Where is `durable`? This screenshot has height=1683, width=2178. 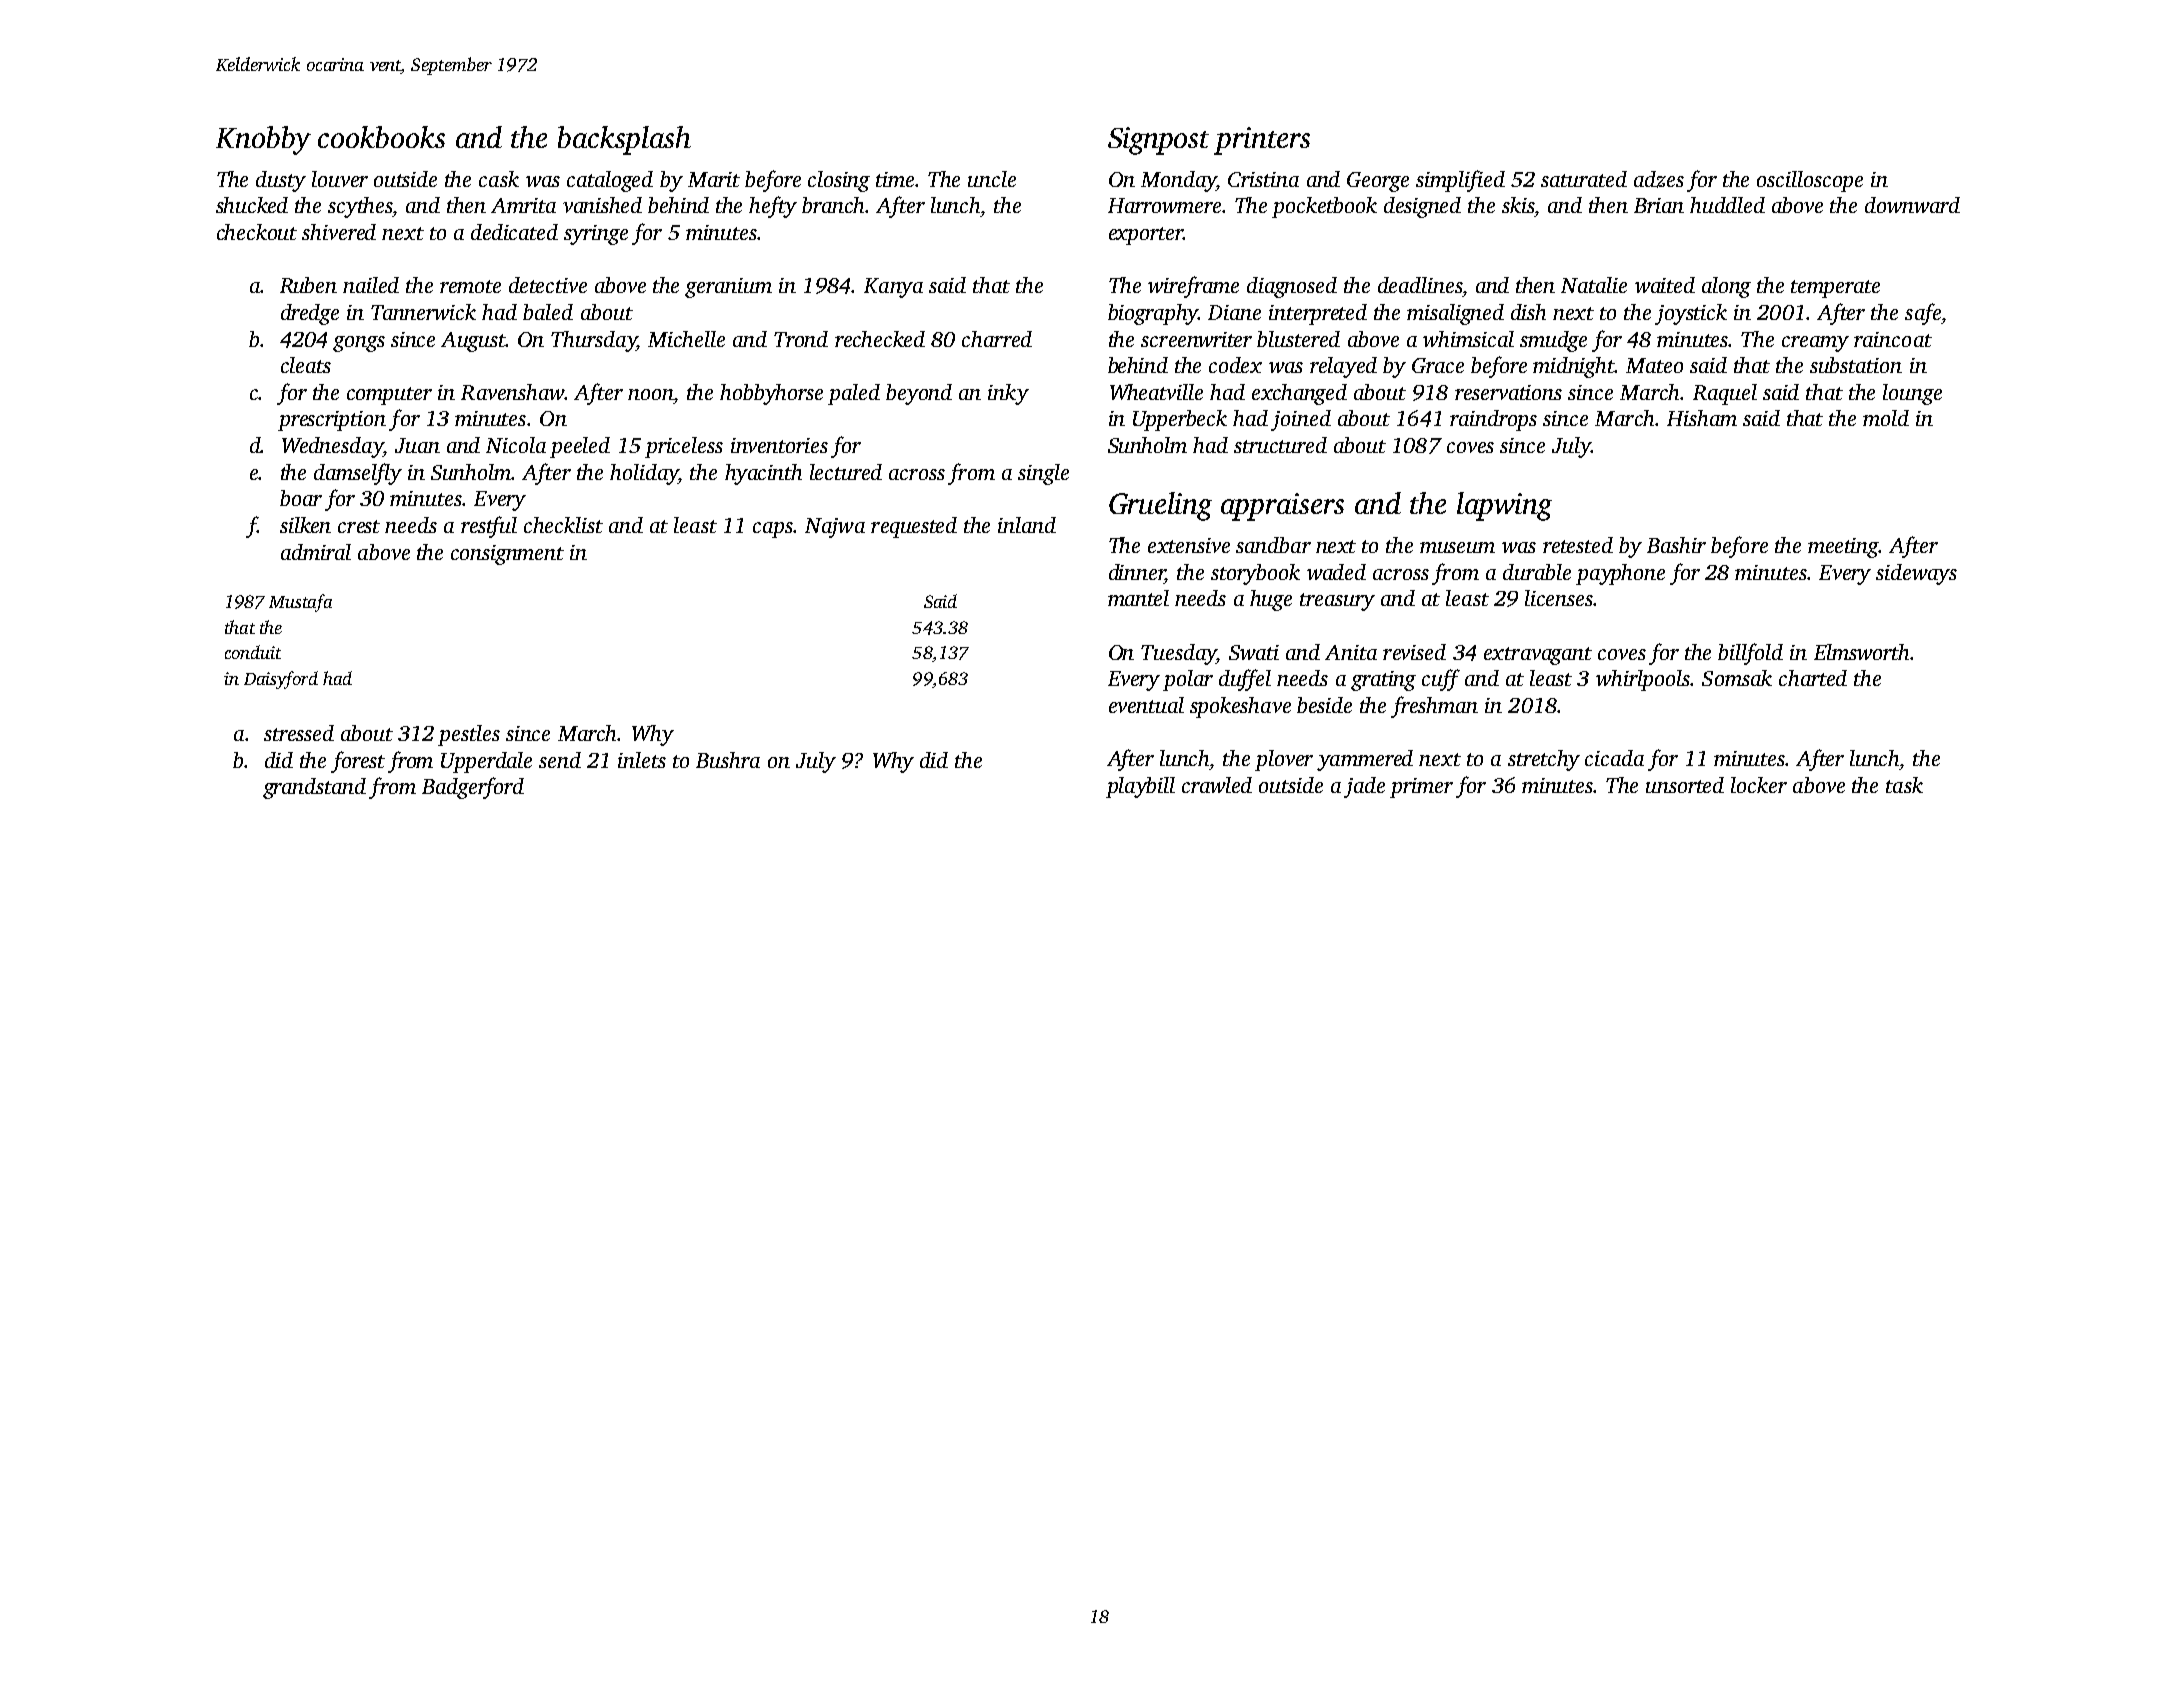
durable is located at coordinates (1537, 572).
